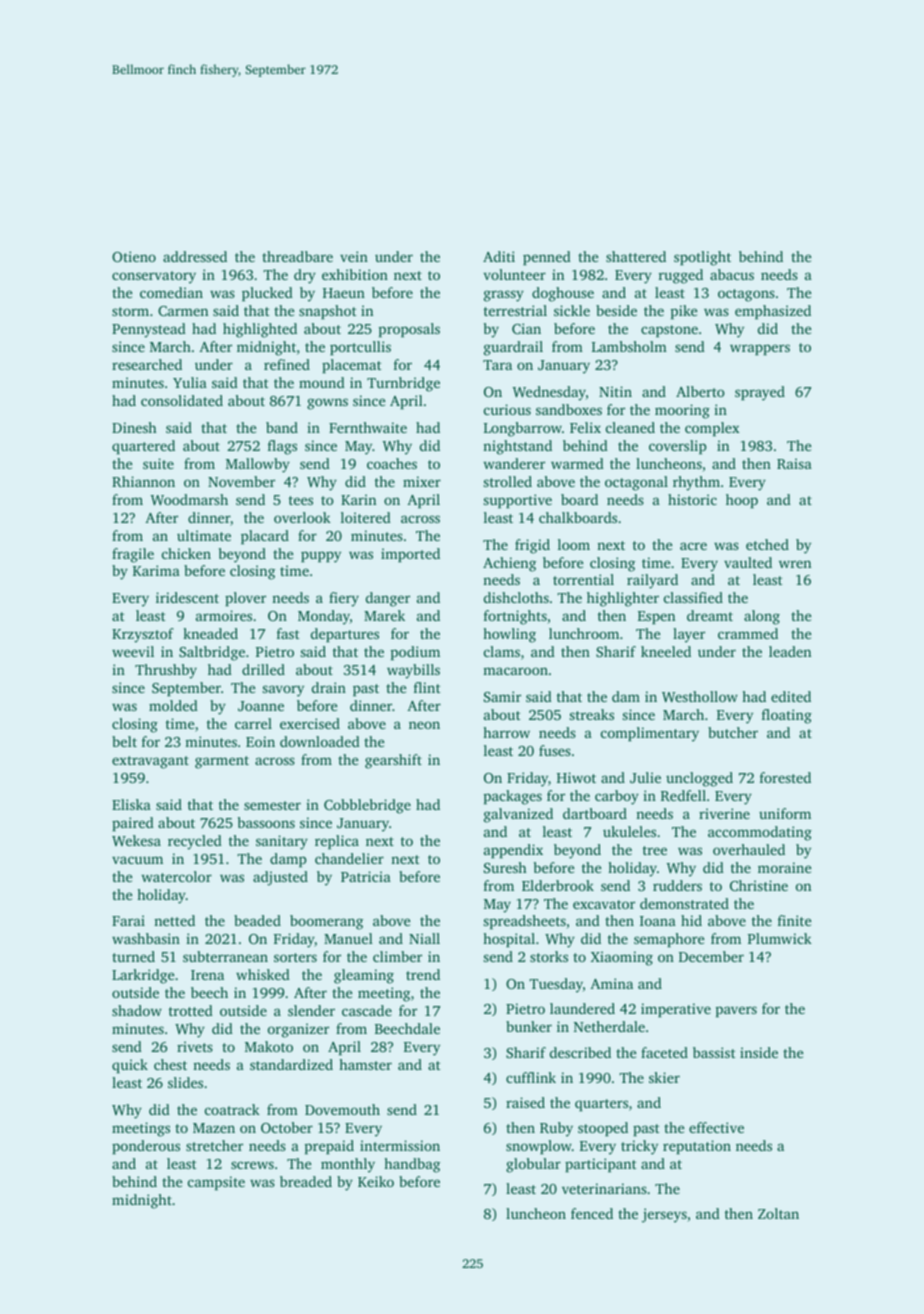  I want to click on spotlight, so click(702, 258).
